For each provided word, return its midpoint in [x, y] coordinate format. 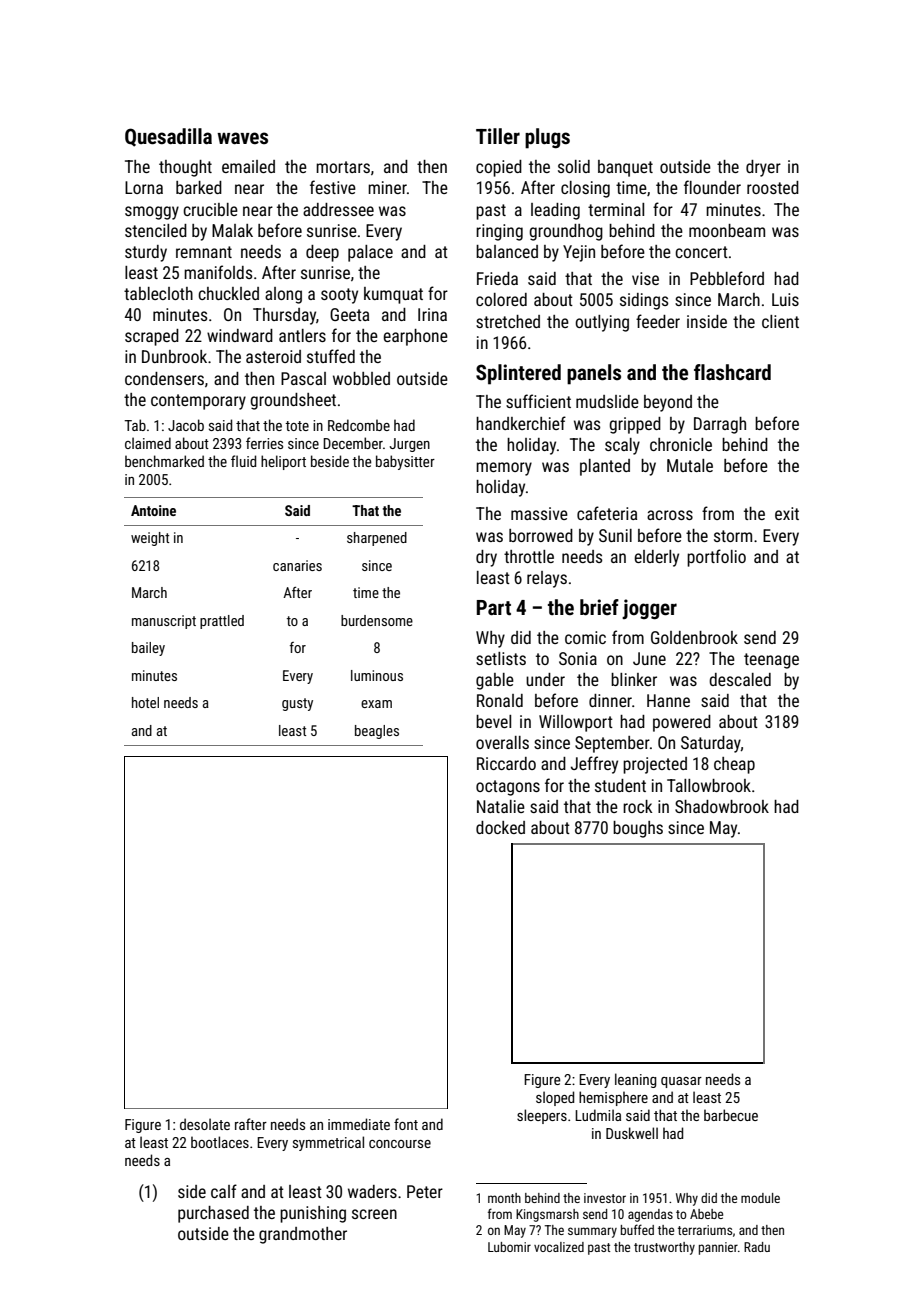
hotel [145, 702]
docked [500, 827]
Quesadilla [168, 137]
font [406, 1124]
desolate [205, 1124]
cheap [734, 765]
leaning [636, 1080]
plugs [547, 138]
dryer [763, 168]
